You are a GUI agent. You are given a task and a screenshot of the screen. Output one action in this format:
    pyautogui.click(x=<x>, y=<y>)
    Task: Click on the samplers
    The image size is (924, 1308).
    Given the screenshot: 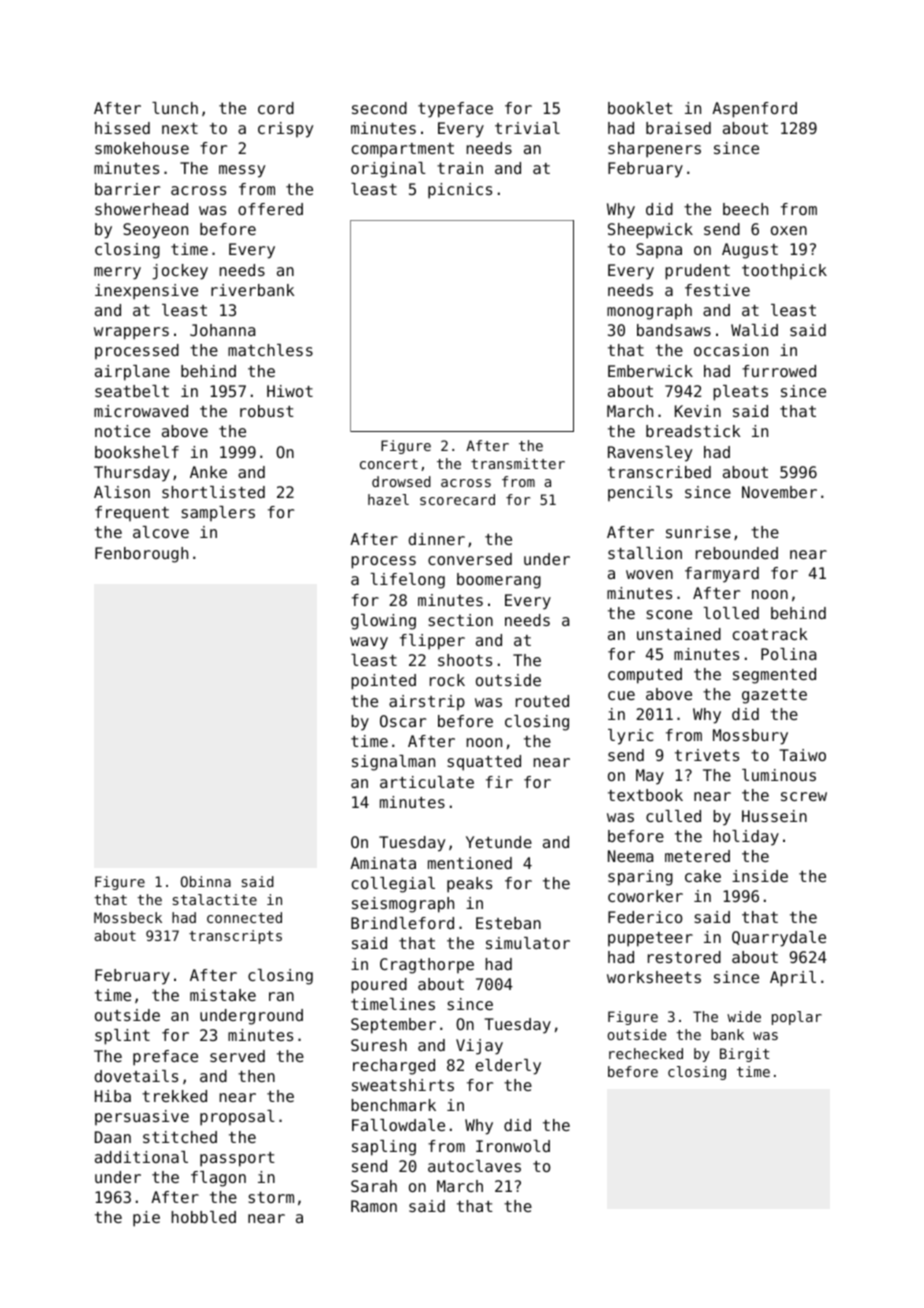 What is the action you would take?
    pyautogui.click(x=218, y=513)
